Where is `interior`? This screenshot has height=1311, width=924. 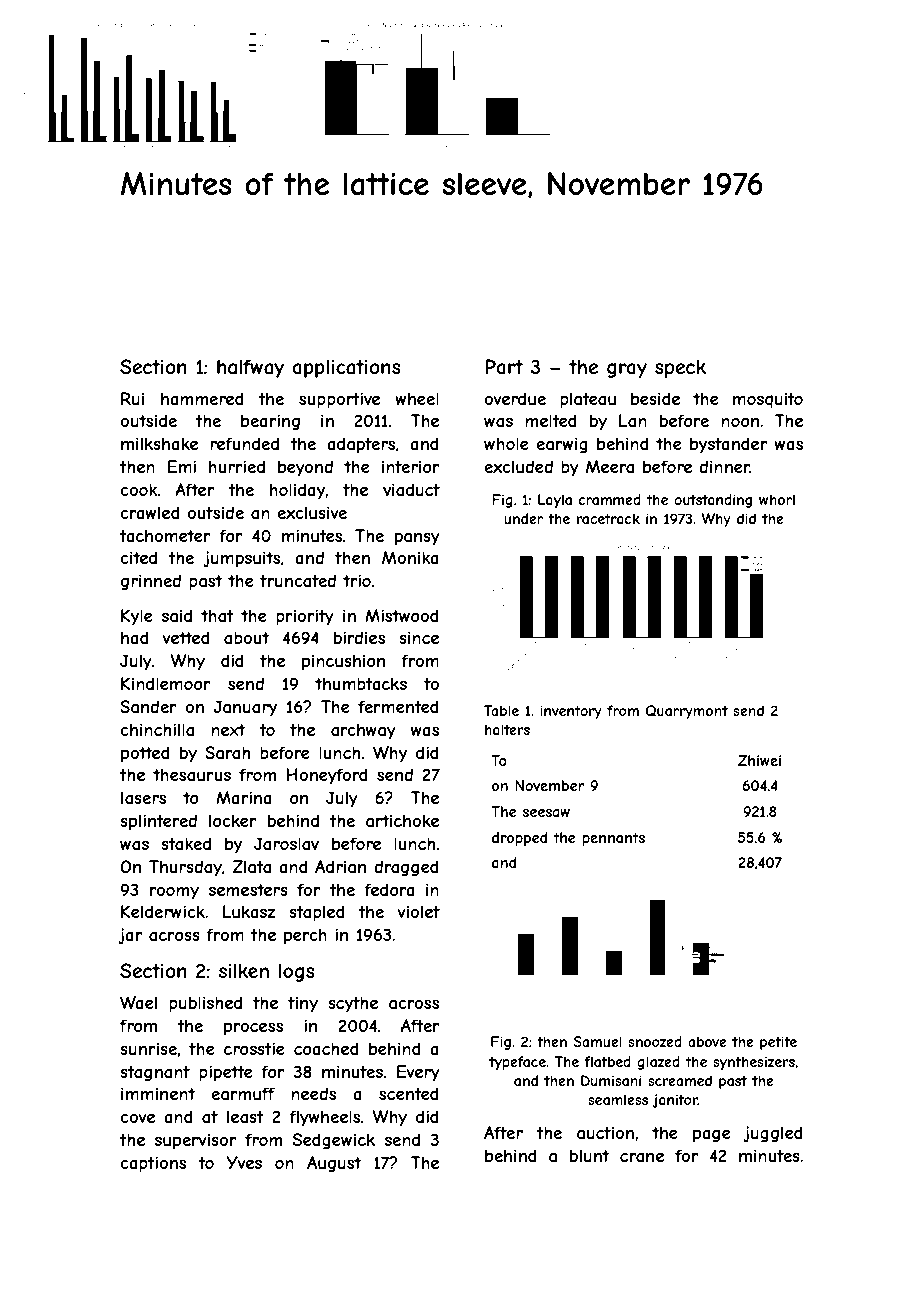
interior is located at coordinates (411, 466).
